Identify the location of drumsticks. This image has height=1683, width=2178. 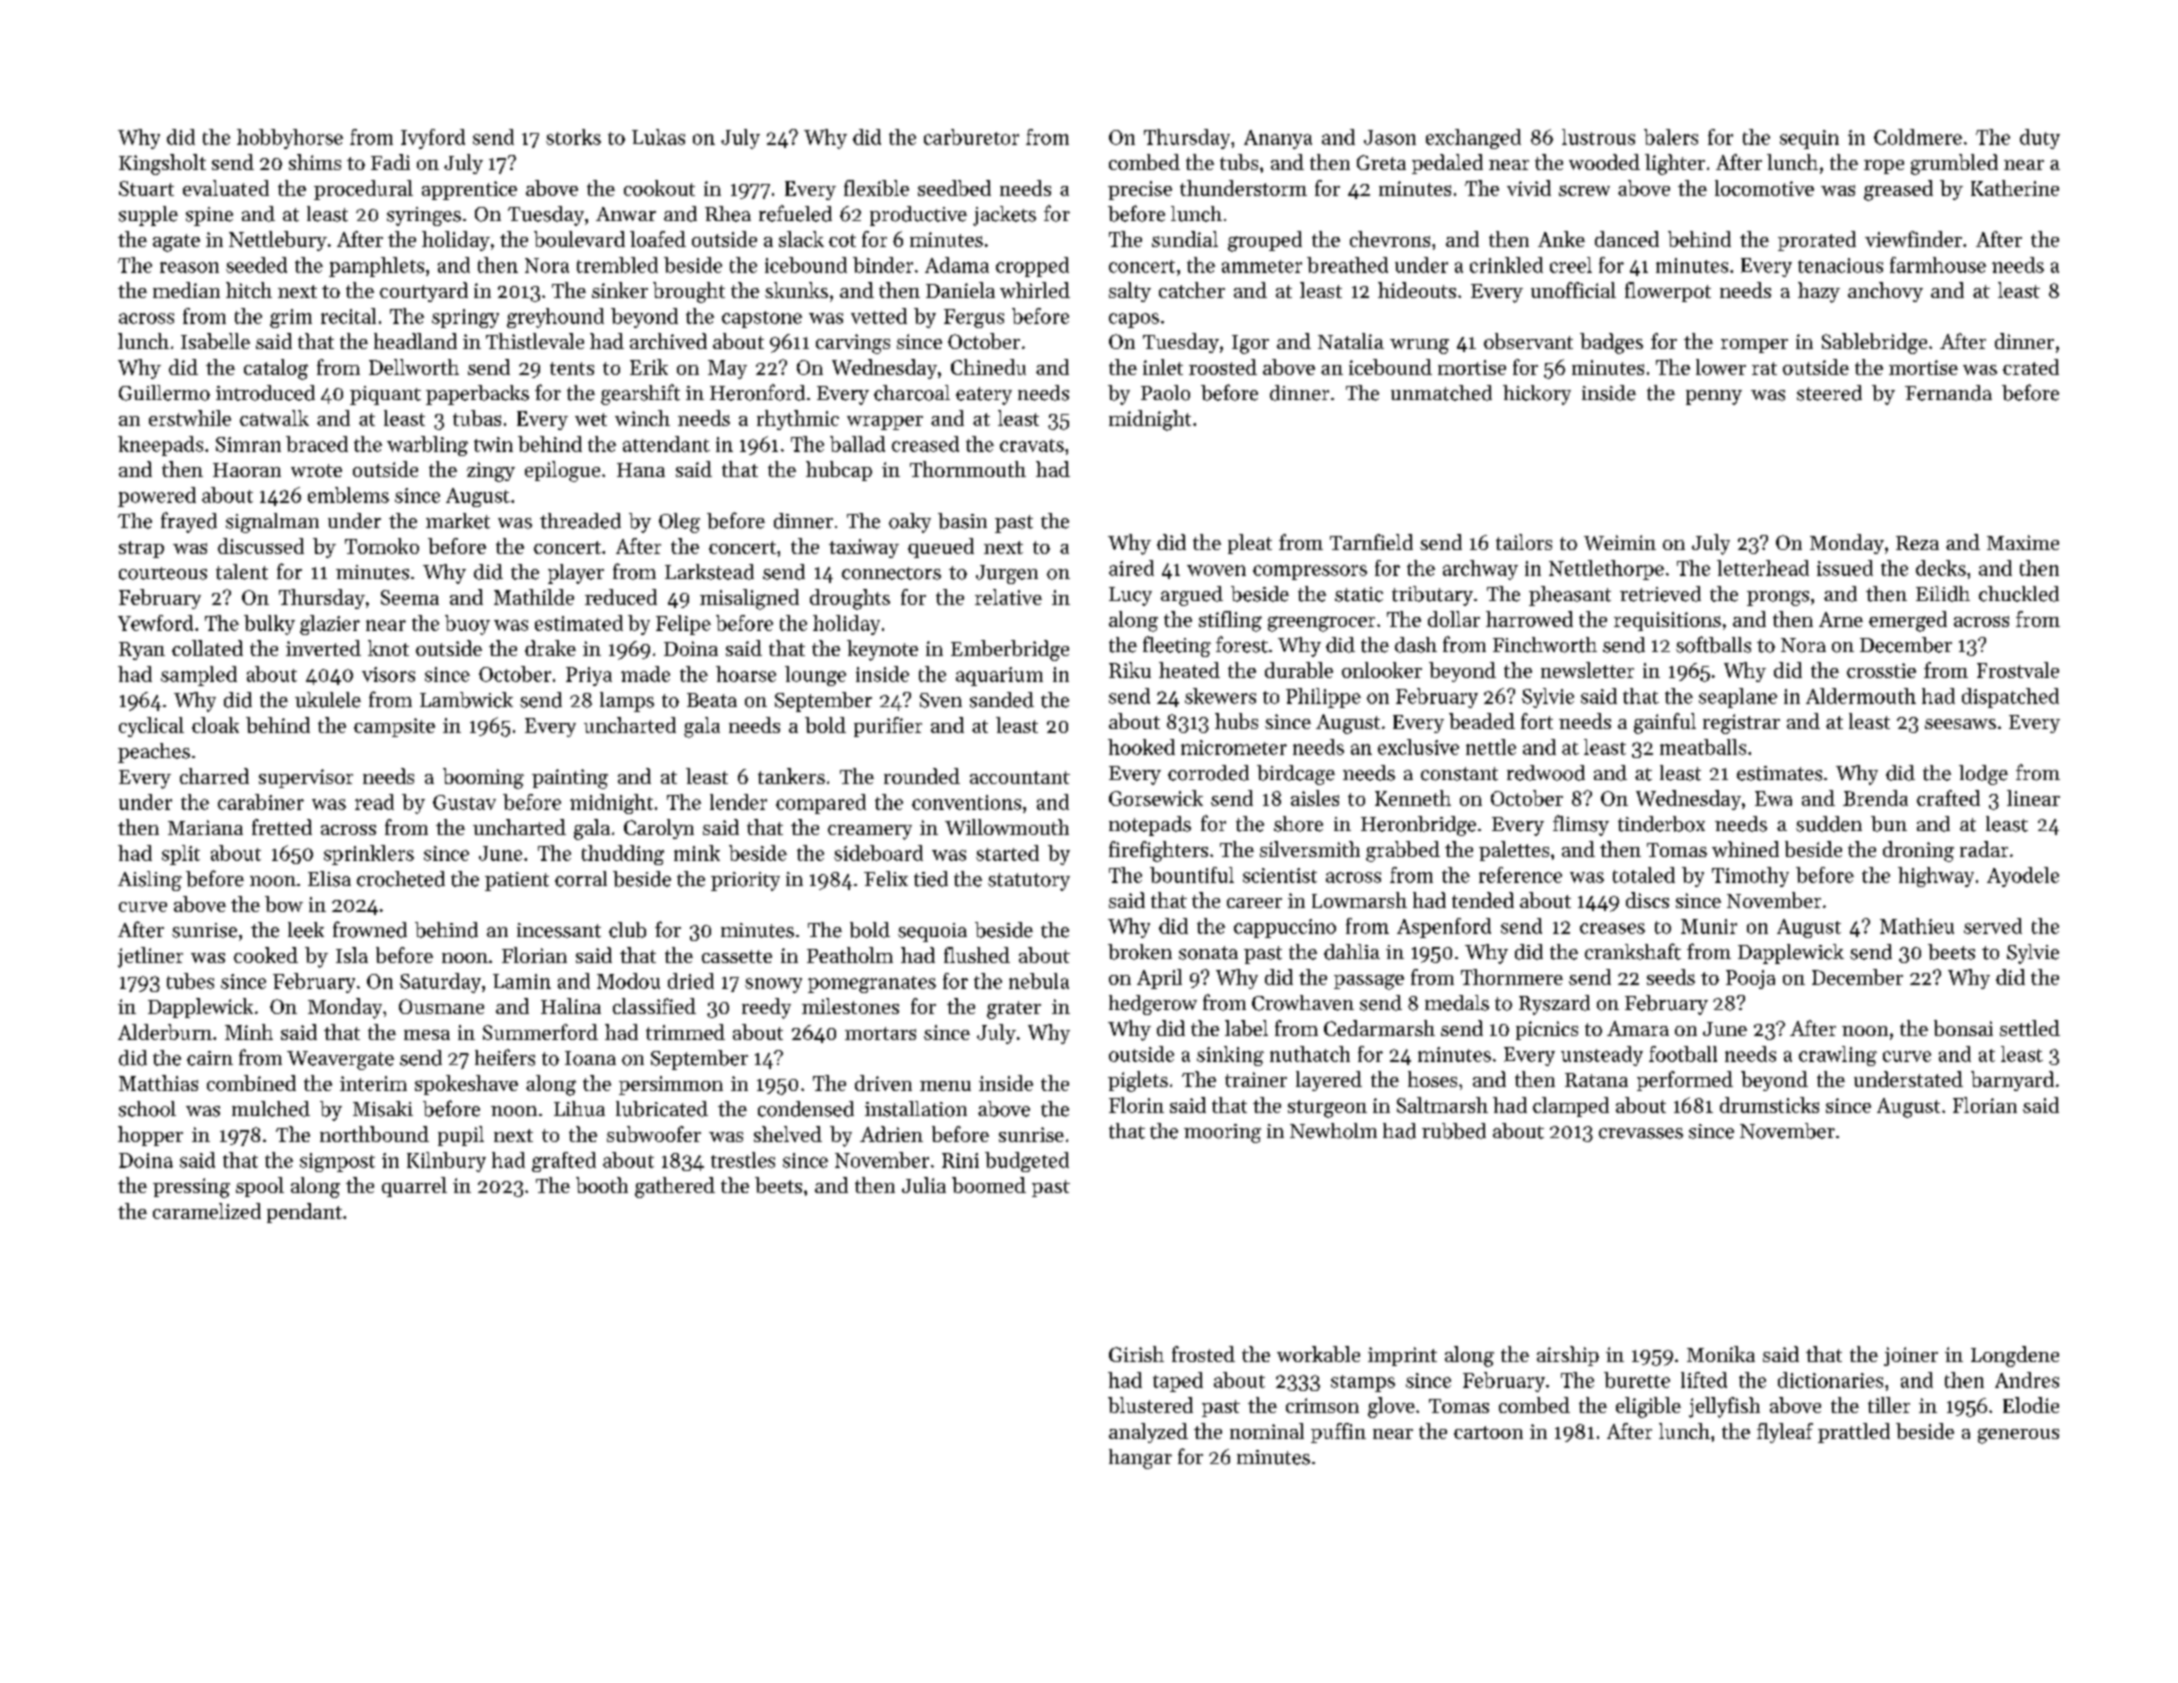
(1769, 1105).
